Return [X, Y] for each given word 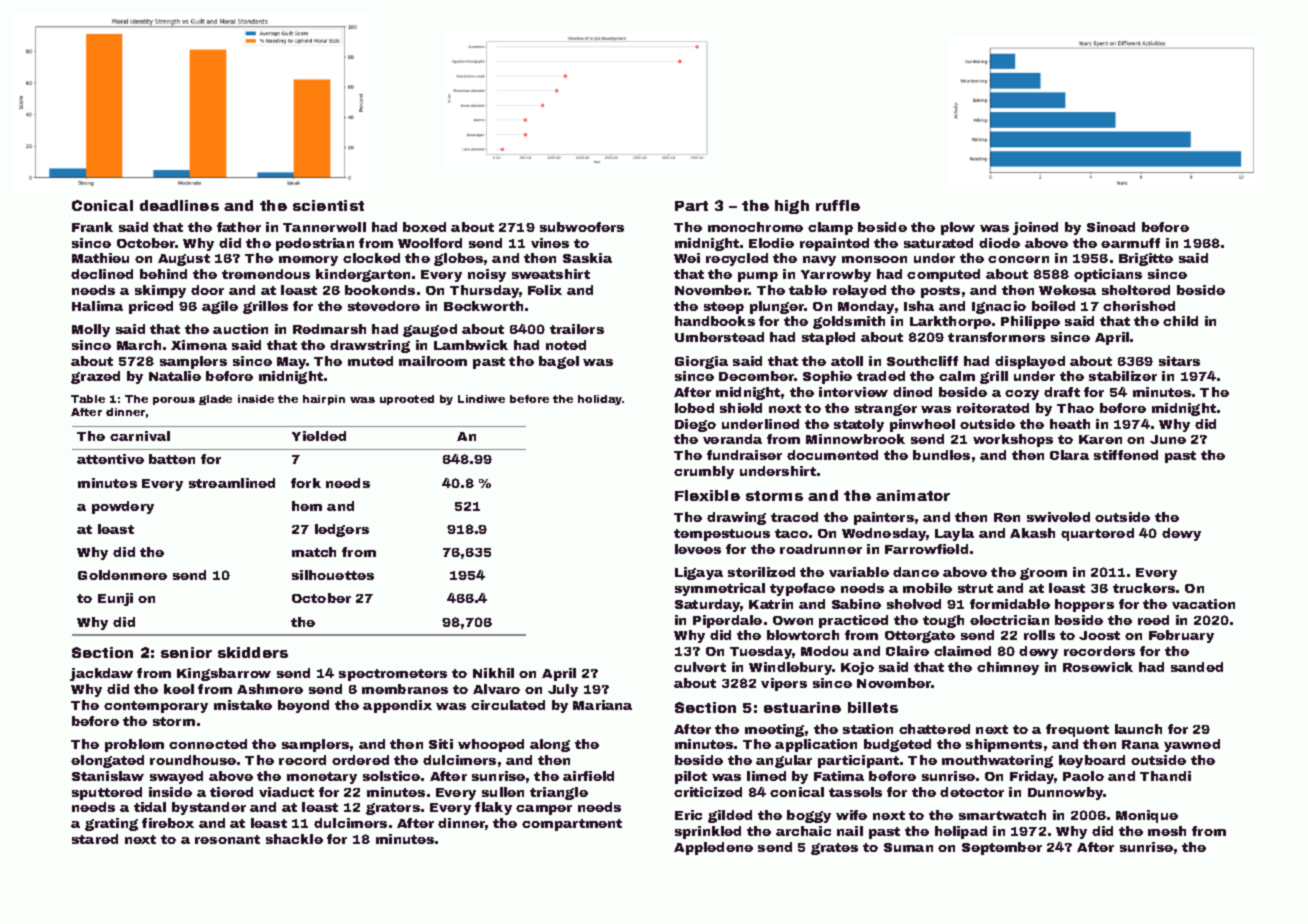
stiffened [1126, 455]
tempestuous [722, 535]
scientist [328, 205]
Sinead [1111, 227]
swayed [176, 777]
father [239, 227]
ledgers [342, 530]
